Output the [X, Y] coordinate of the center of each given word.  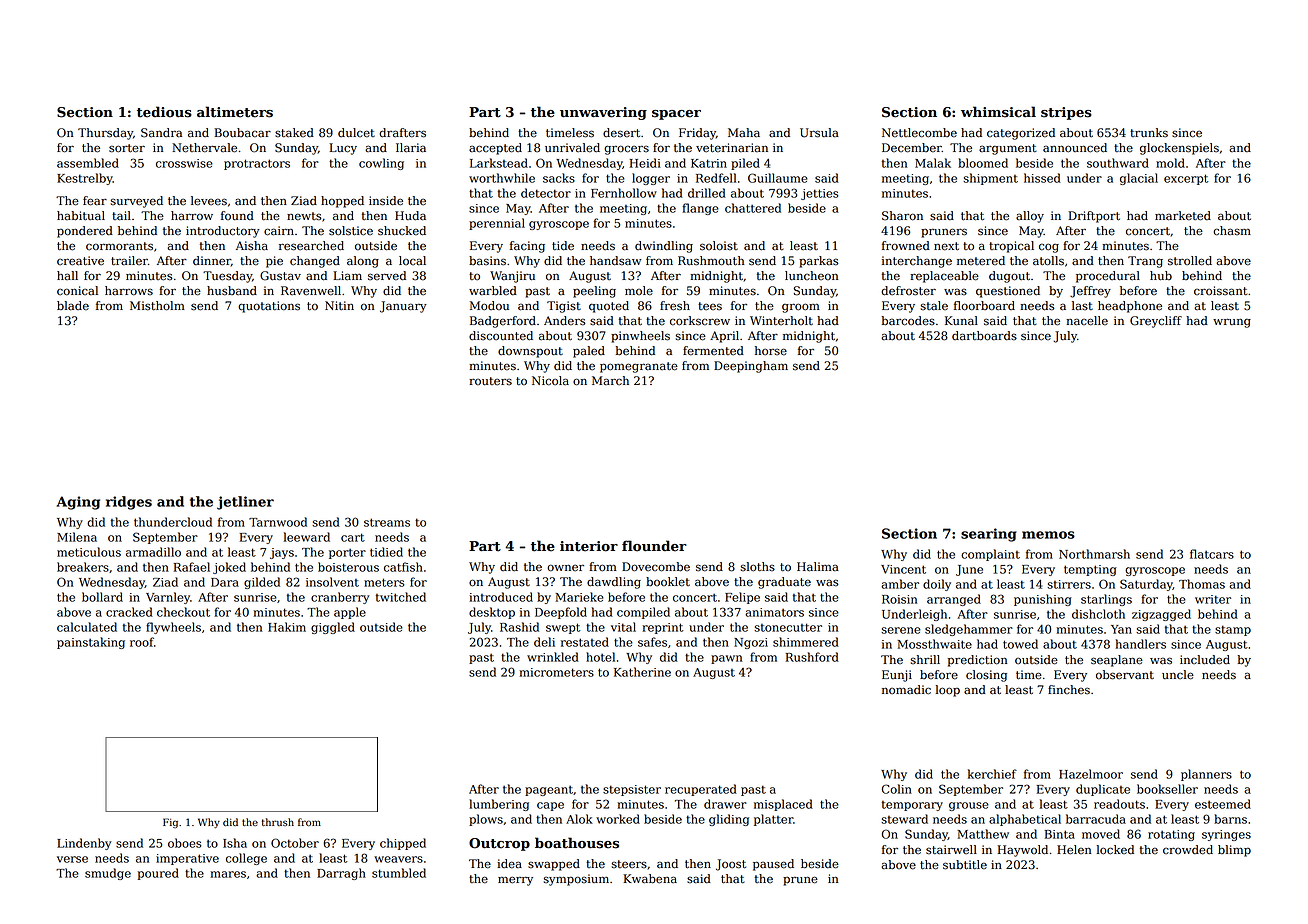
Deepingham [751, 367]
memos [1048, 535]
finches [1069, 690]
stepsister [632, 790]
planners [1206, 775]
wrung [1232, 323]
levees [209, 201]
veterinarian [732, 148]
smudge [108, 874]
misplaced [783, 805]
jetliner [245, 503]
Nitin [339, 306]
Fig [170, 823]
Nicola [550, 381]
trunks [1149, 133]
